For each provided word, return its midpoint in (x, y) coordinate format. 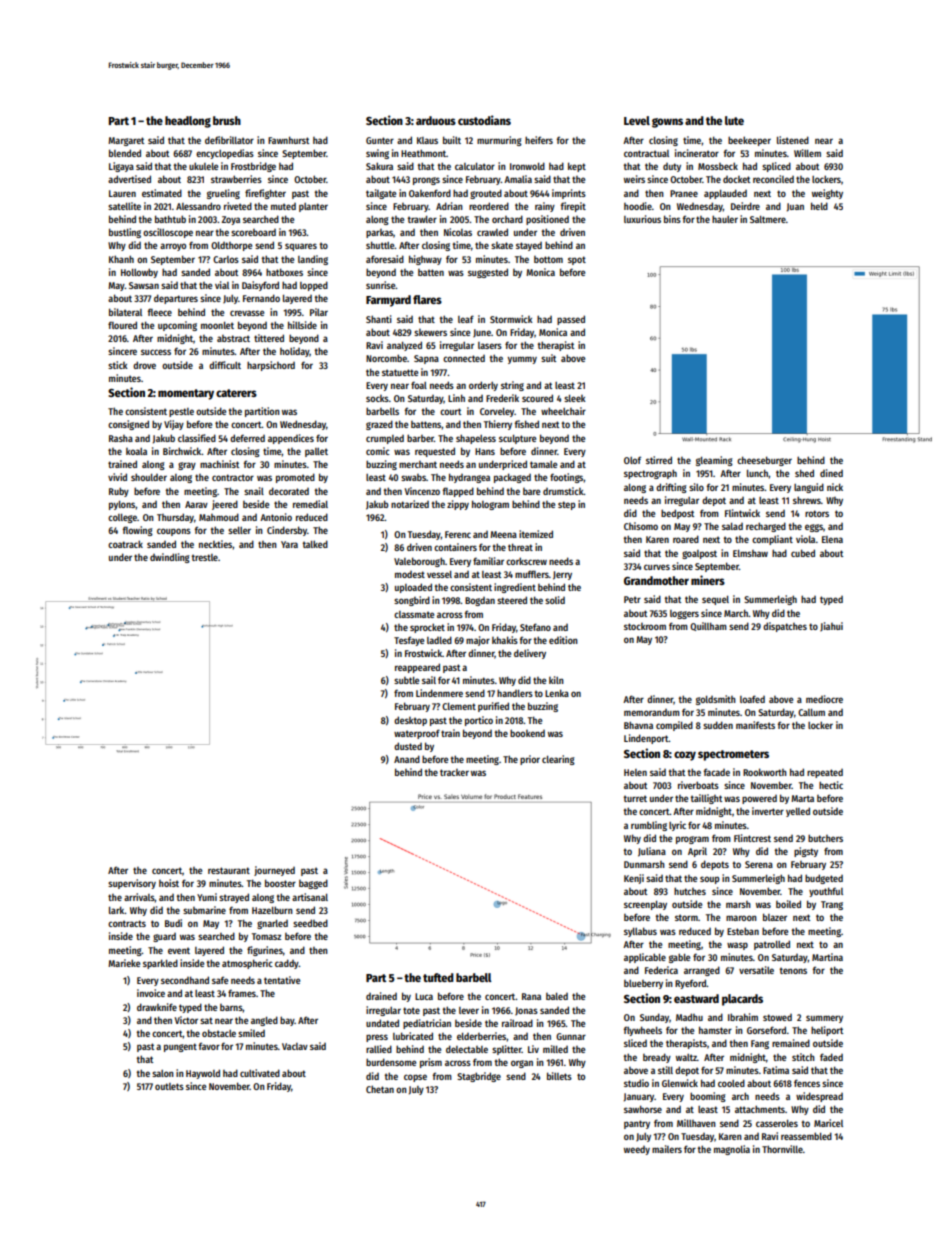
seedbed (310, 923)
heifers (539, 140)
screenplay (645, 905)
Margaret (126, 141)
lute (734, 120)
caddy (287, 964)
